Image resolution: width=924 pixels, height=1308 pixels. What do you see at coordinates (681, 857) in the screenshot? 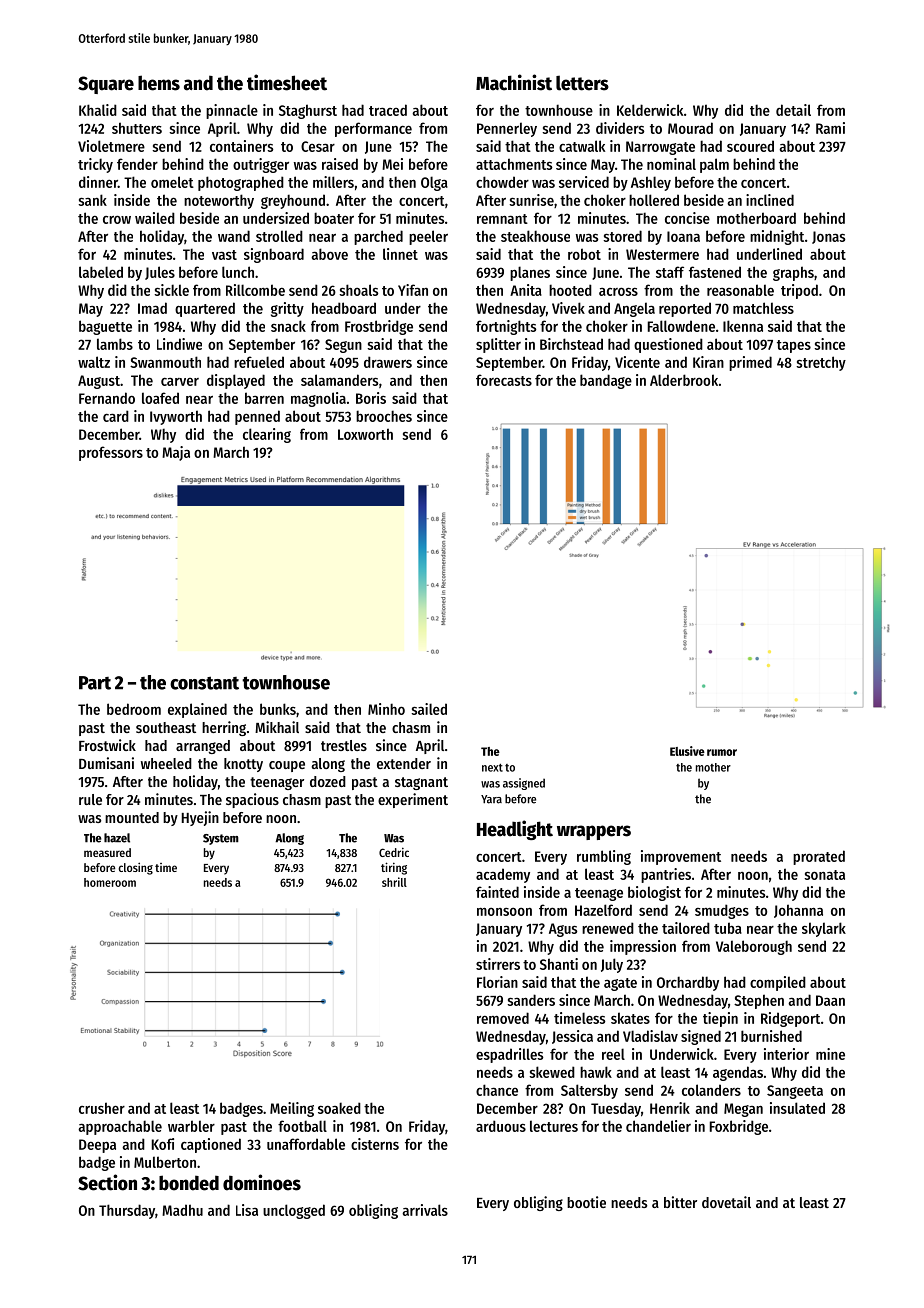
I see `improvement` at bounding box center [681, 857].
